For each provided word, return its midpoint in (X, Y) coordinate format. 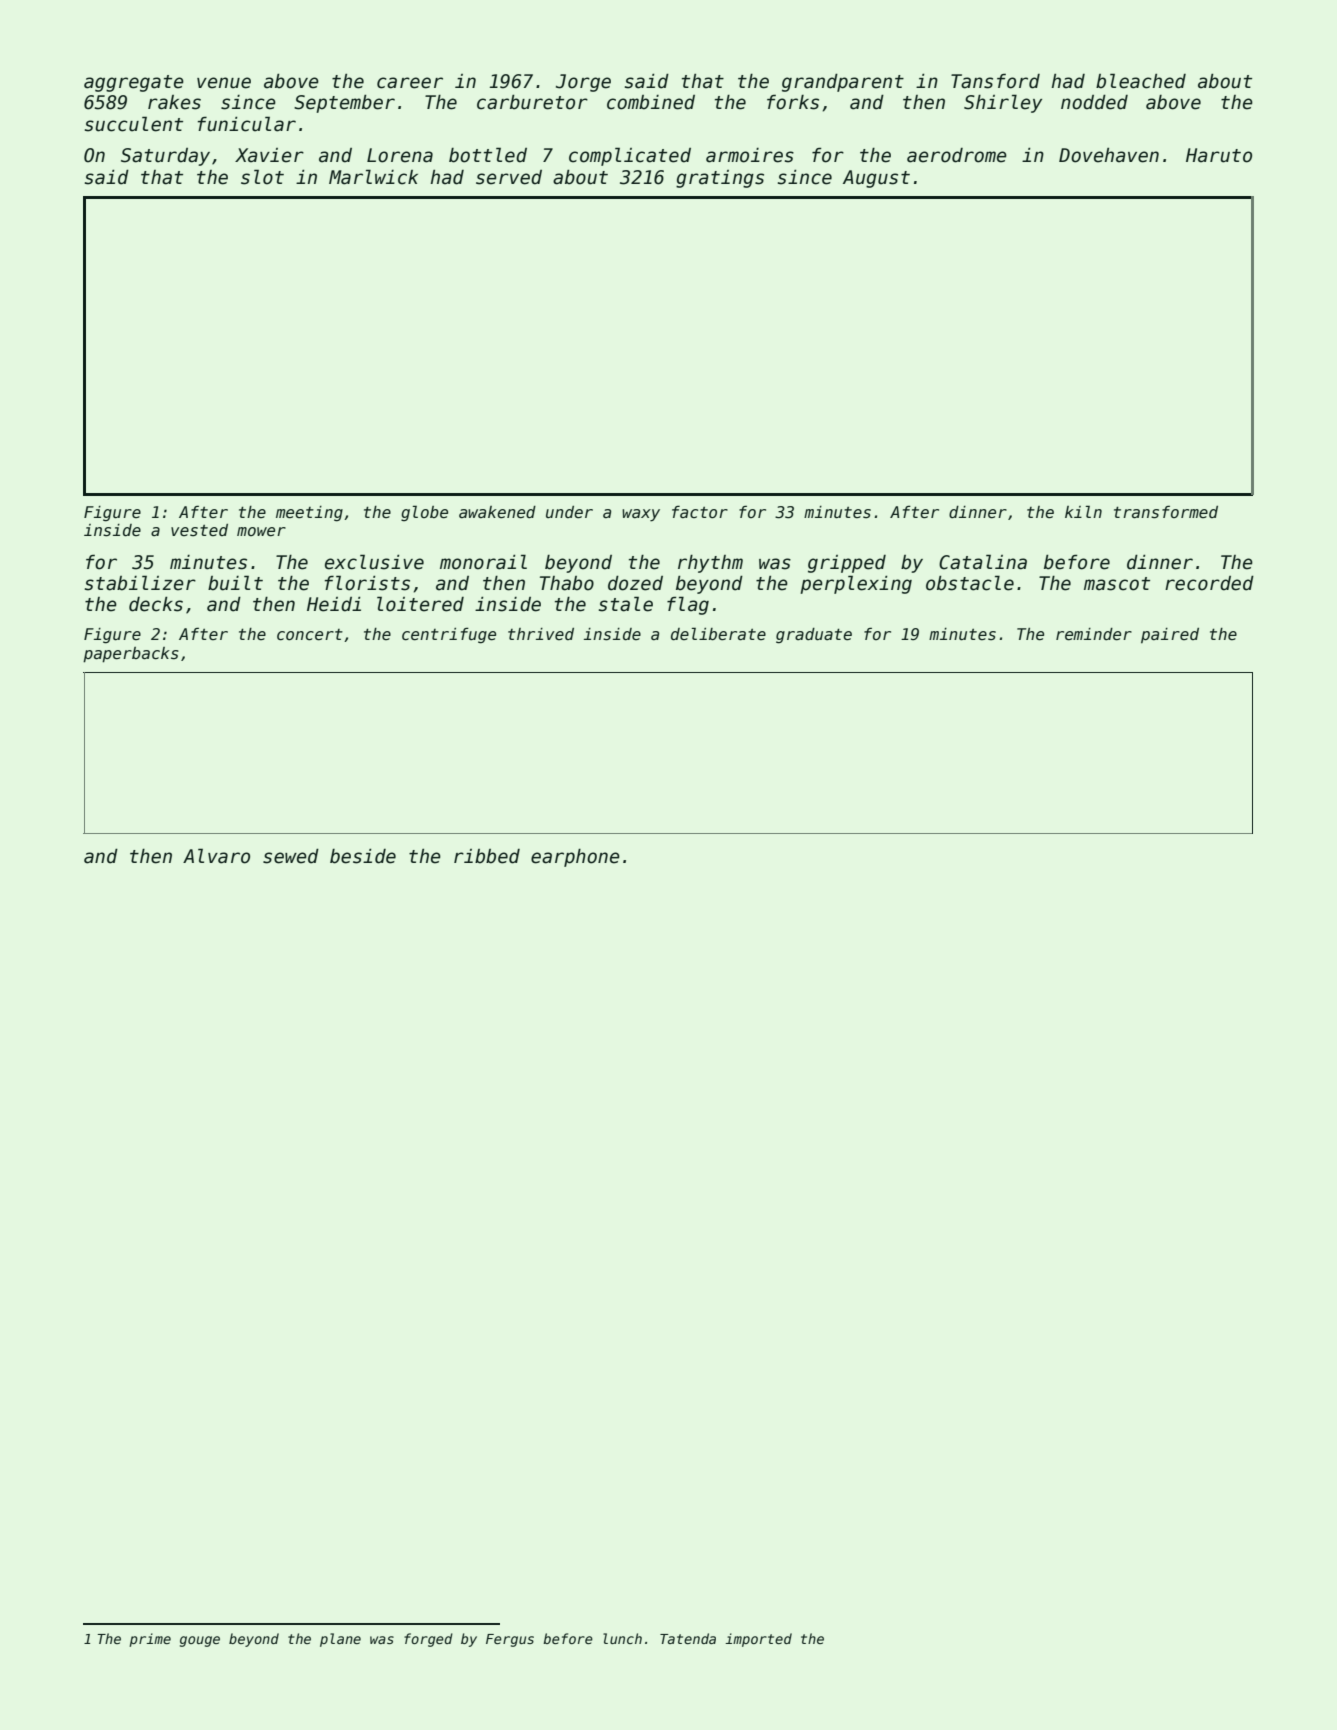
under (569, 512)
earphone (575, 858)
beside (363, 856)
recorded (1209, 583)
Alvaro (216, 856)
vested (199, 530)
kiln (1083, 511)
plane (340, 1640)
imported (758, 1640)
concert (310, 635)
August (876, 179)
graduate (814, 636)
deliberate (718, 633)
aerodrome (957, 155)
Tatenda (688, 1638)
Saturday (165, 157)
